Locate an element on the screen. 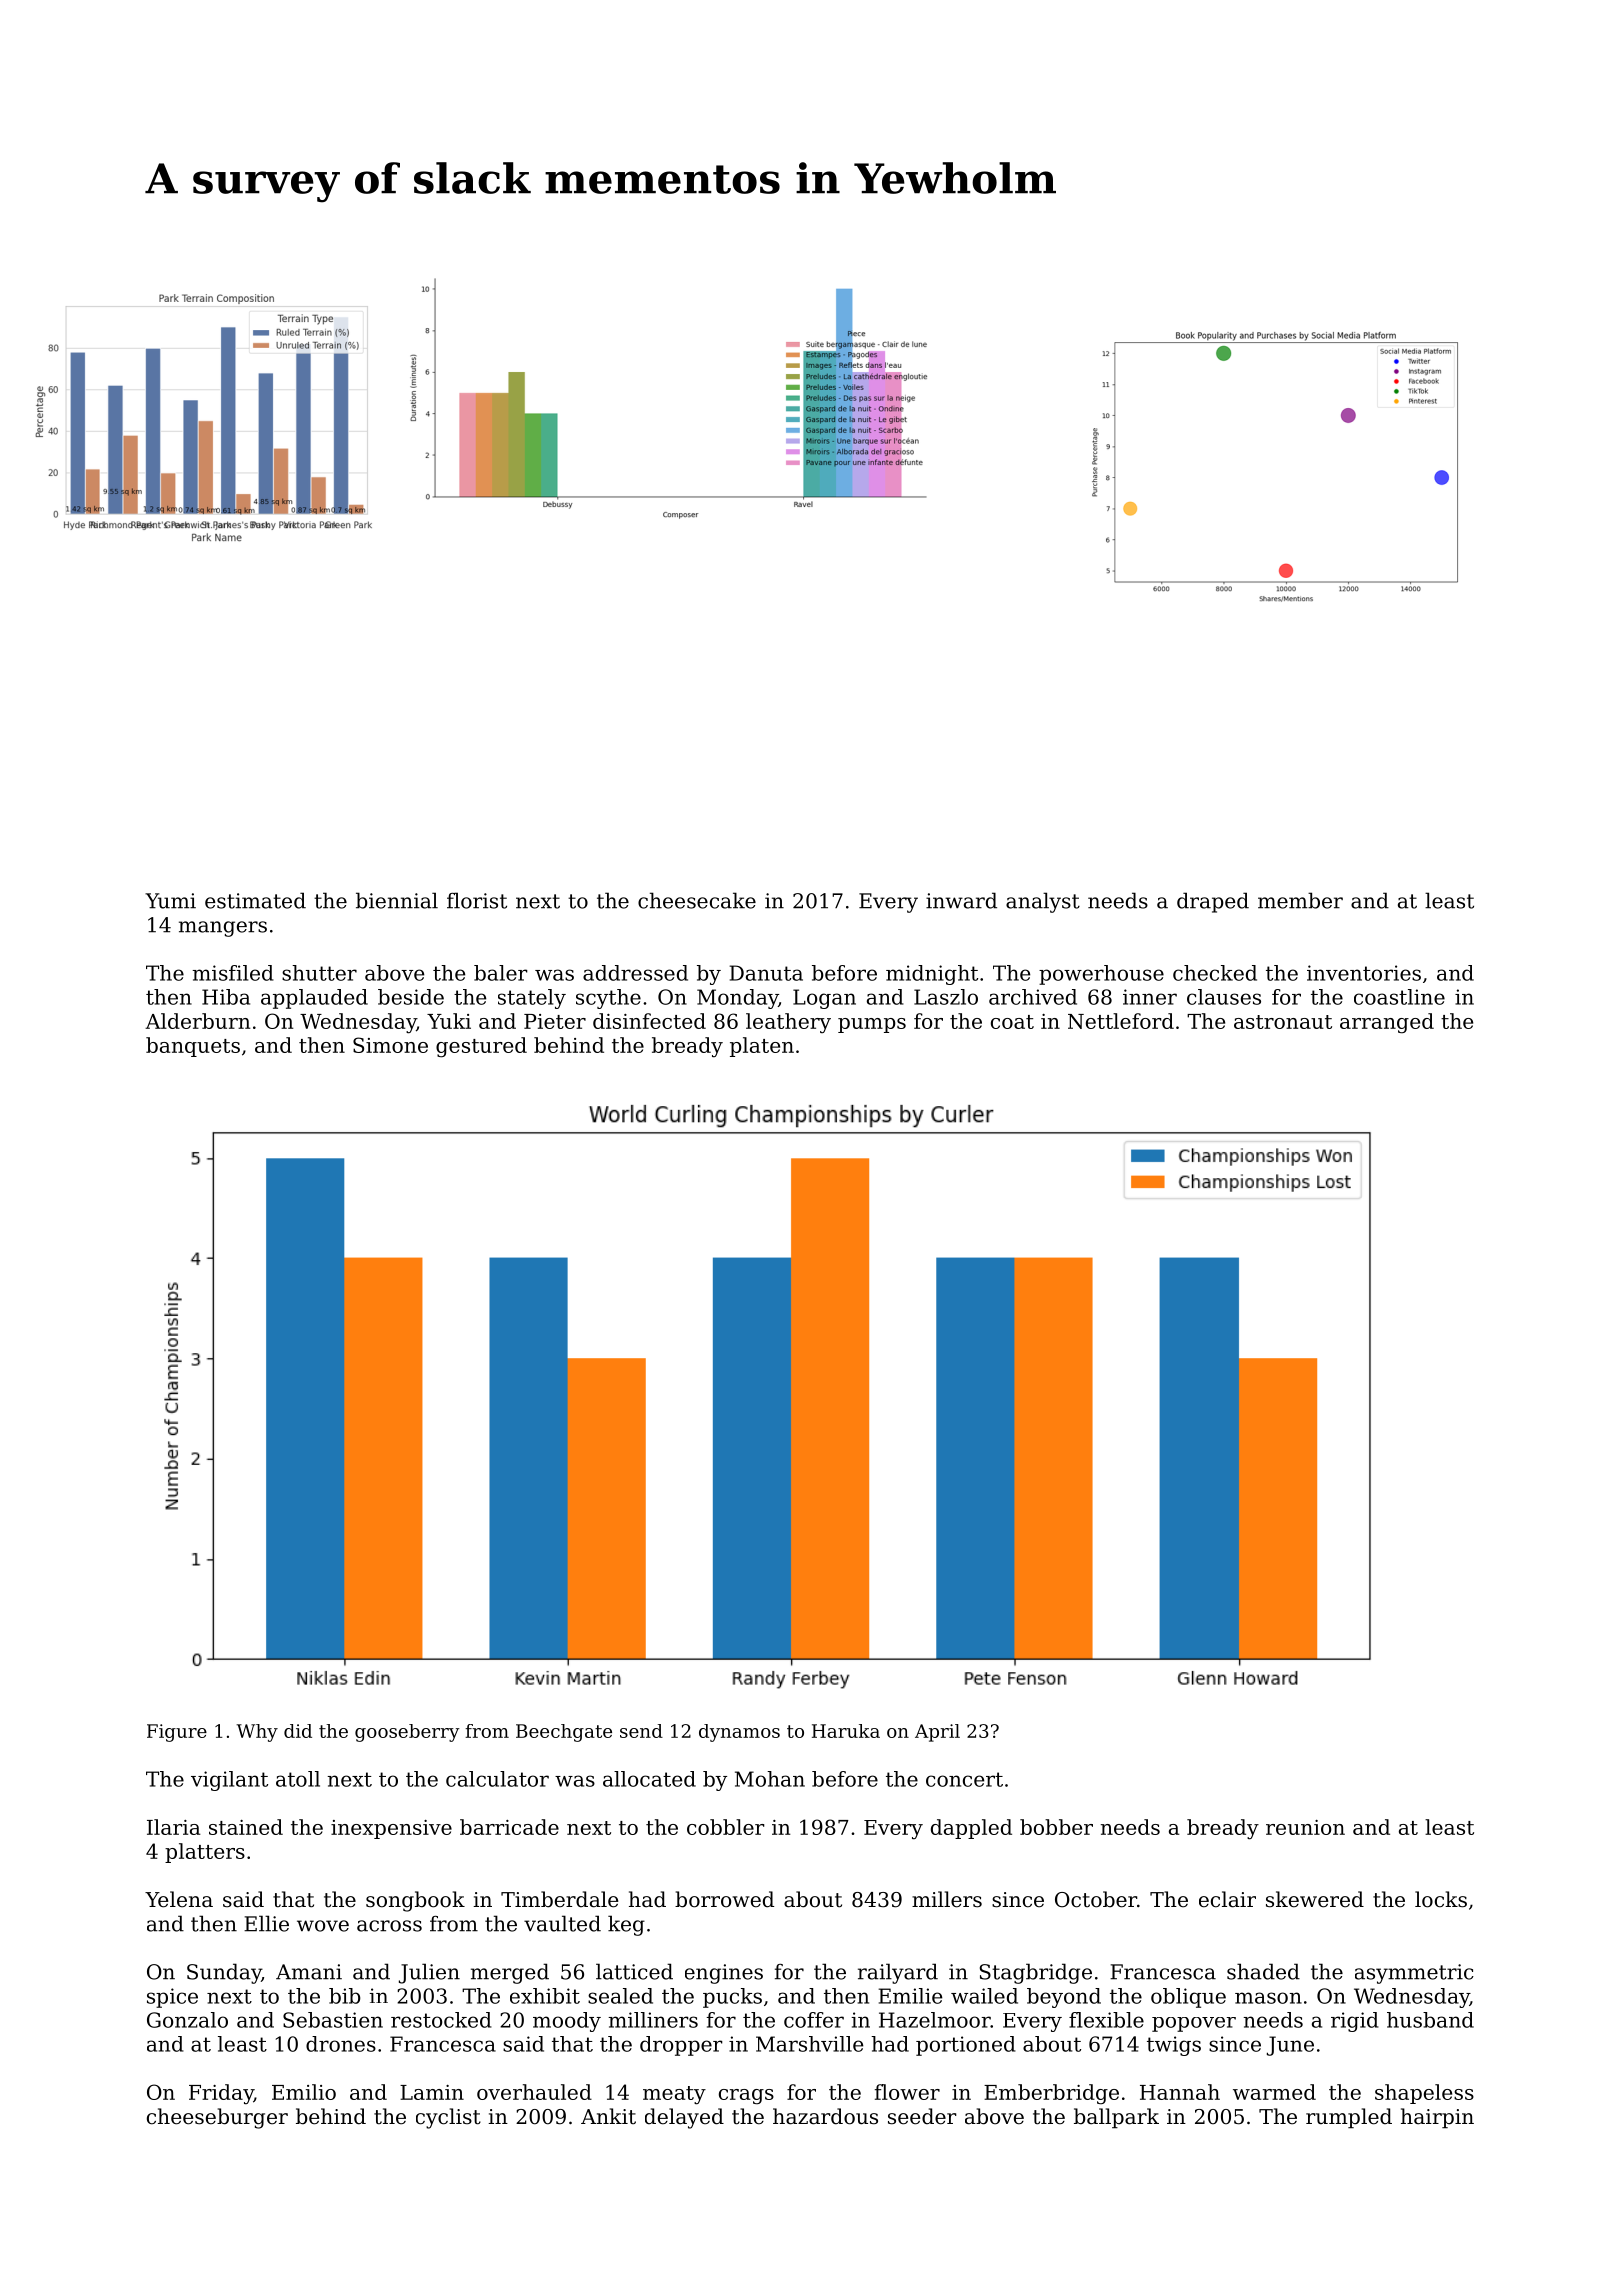  did is located at coordinates (298, 1731).
